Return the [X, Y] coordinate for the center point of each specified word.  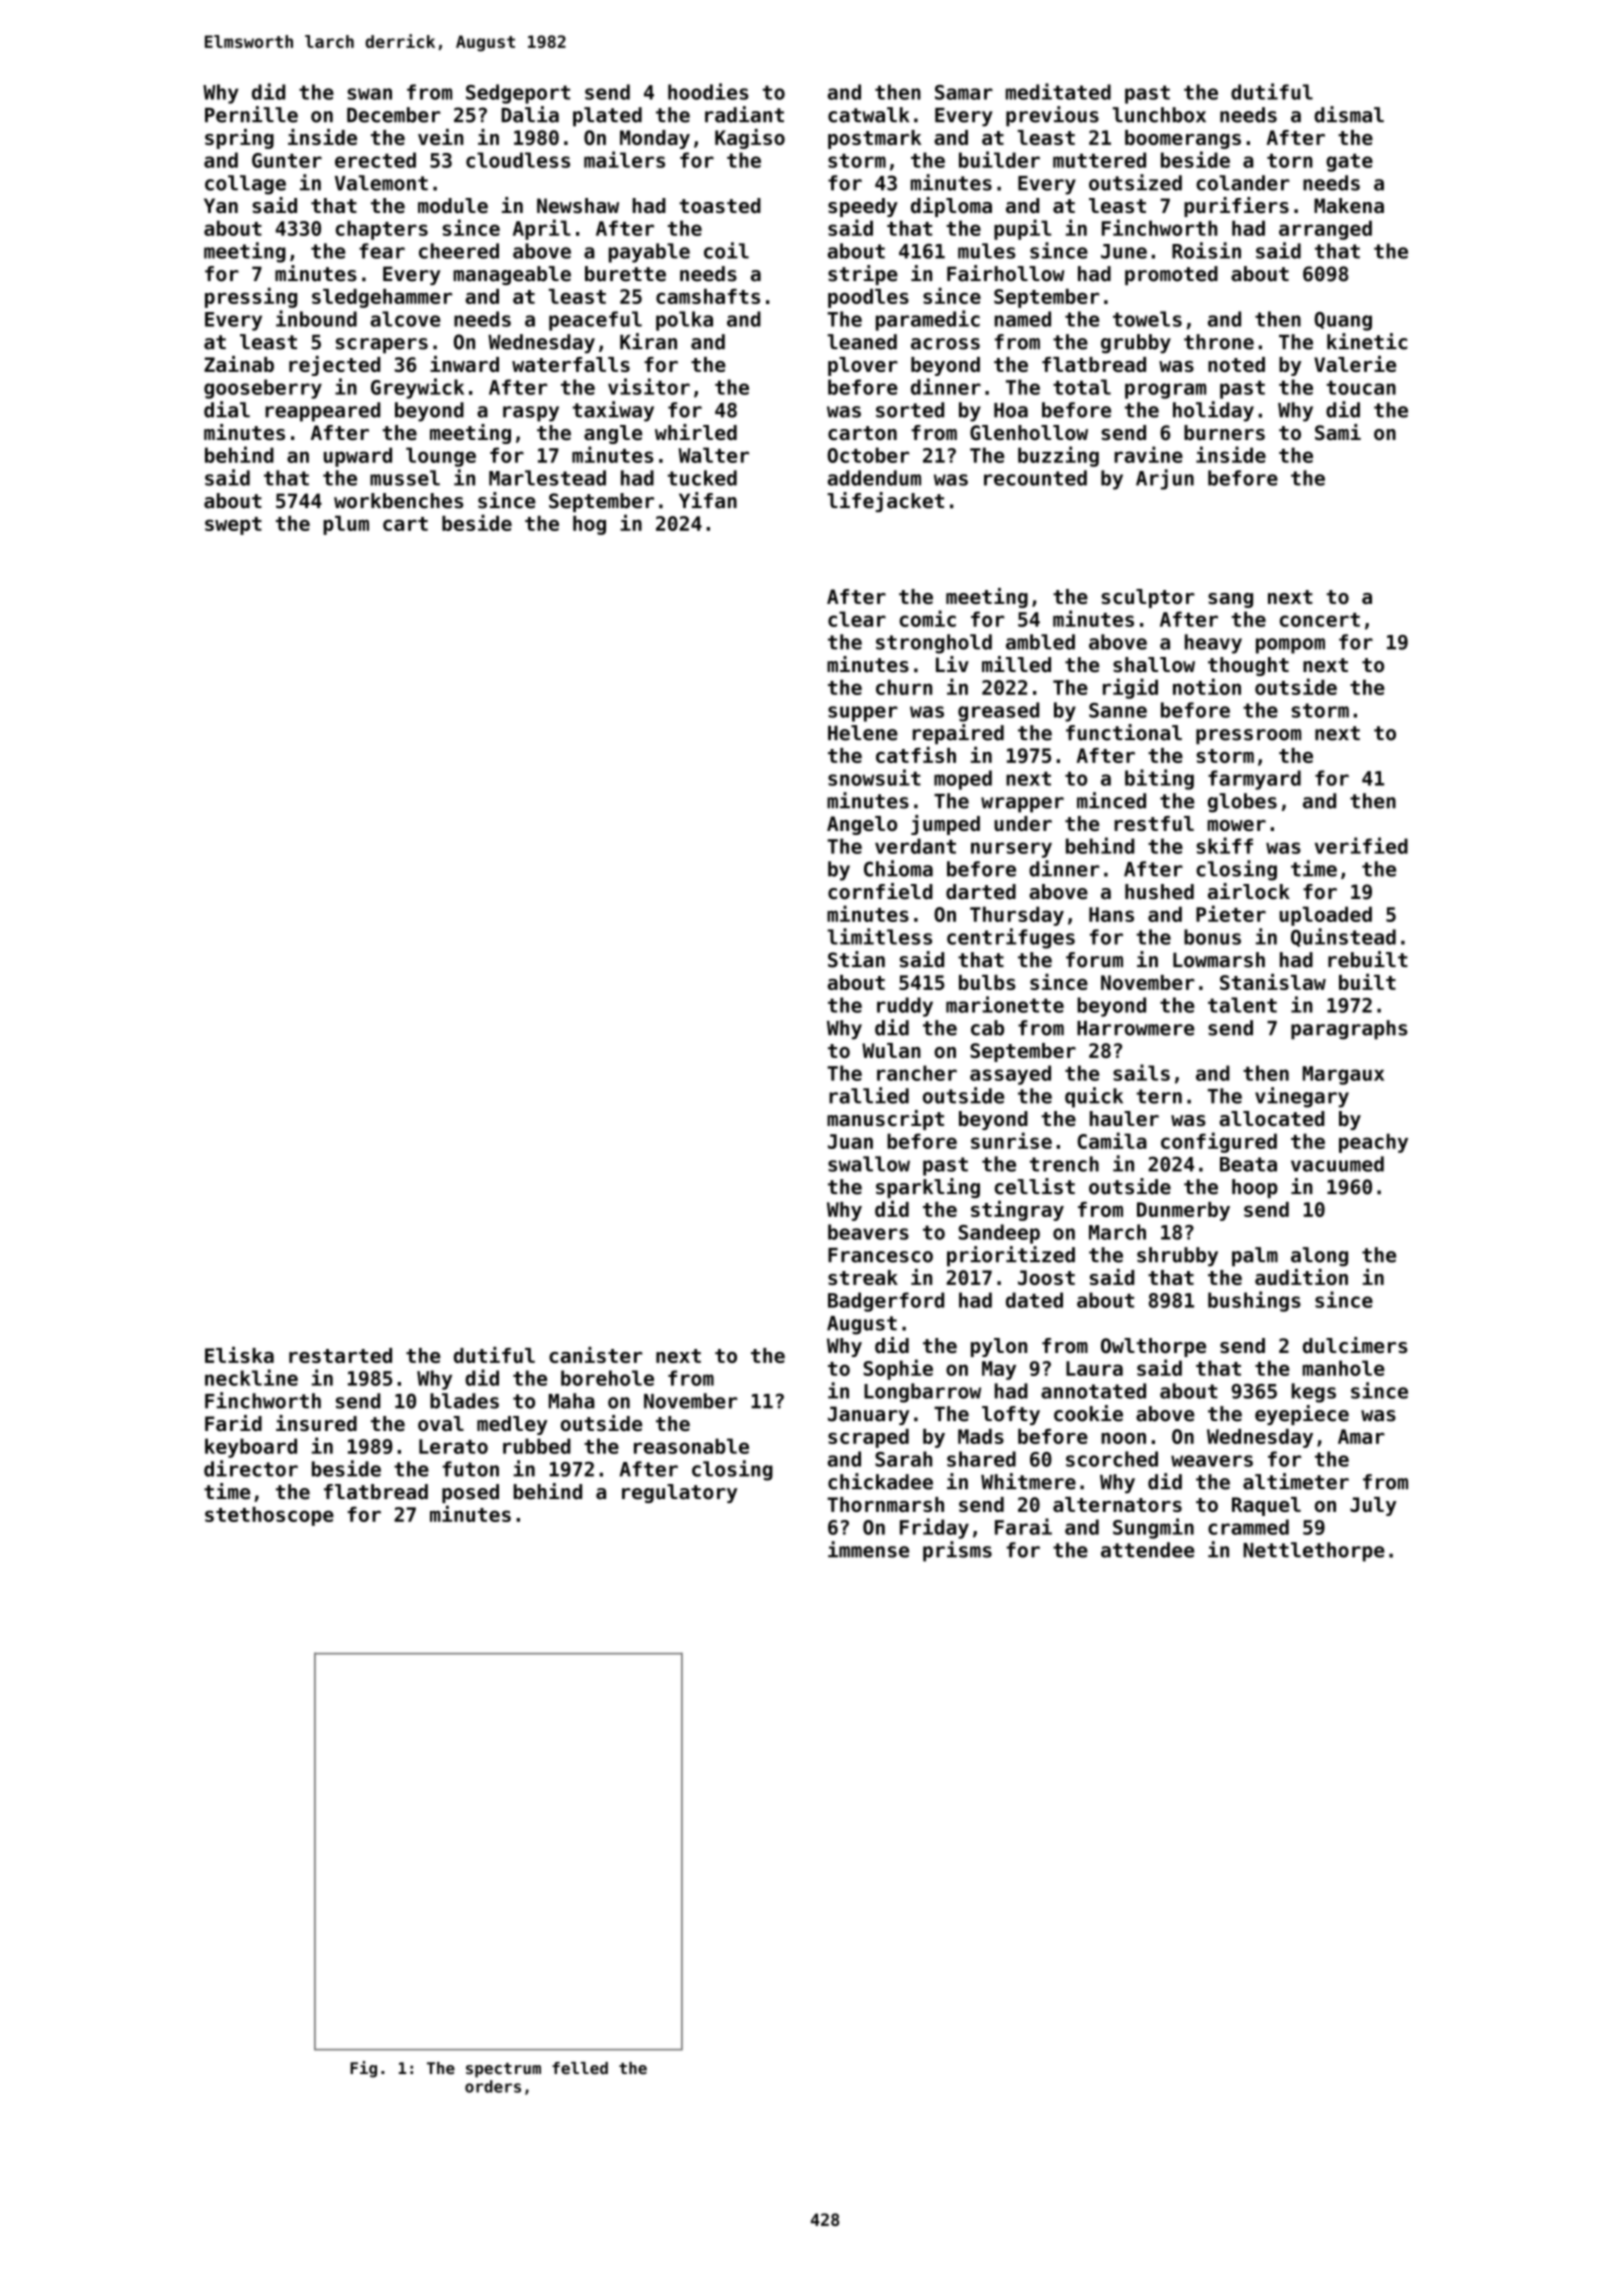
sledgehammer [382, 298]
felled [580, 2068]
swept [233, 526]
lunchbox [1159, 115]
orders [493, 2086]
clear [857, 619]
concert [1320, 620]
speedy [863, 207]
